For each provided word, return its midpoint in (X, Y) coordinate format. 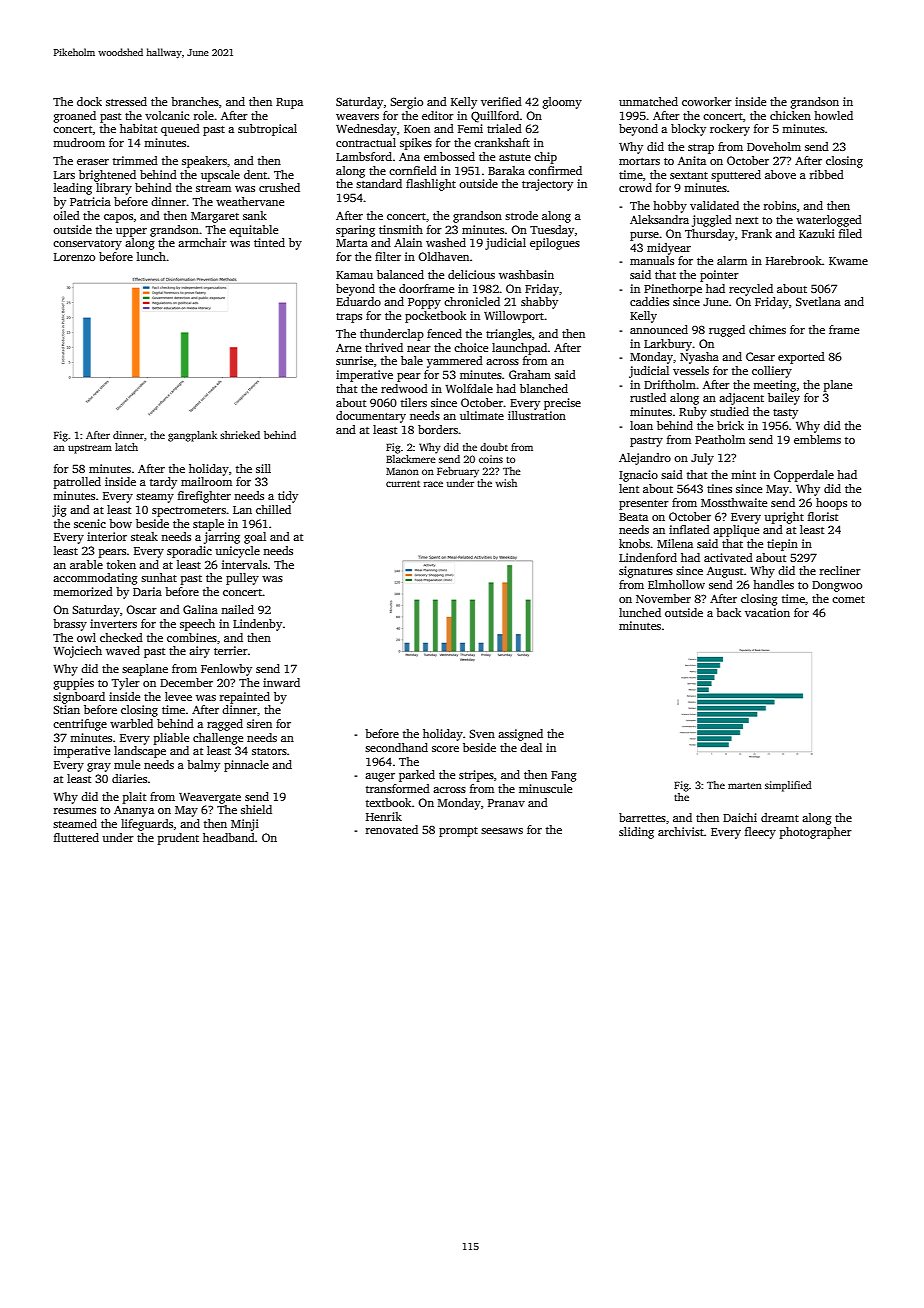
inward (281, 682)
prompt (458, 832)
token (121, 564)
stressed (126, 101)
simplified (788, 786)
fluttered (76, 837)
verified (501, 101)
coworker (707, 101)
